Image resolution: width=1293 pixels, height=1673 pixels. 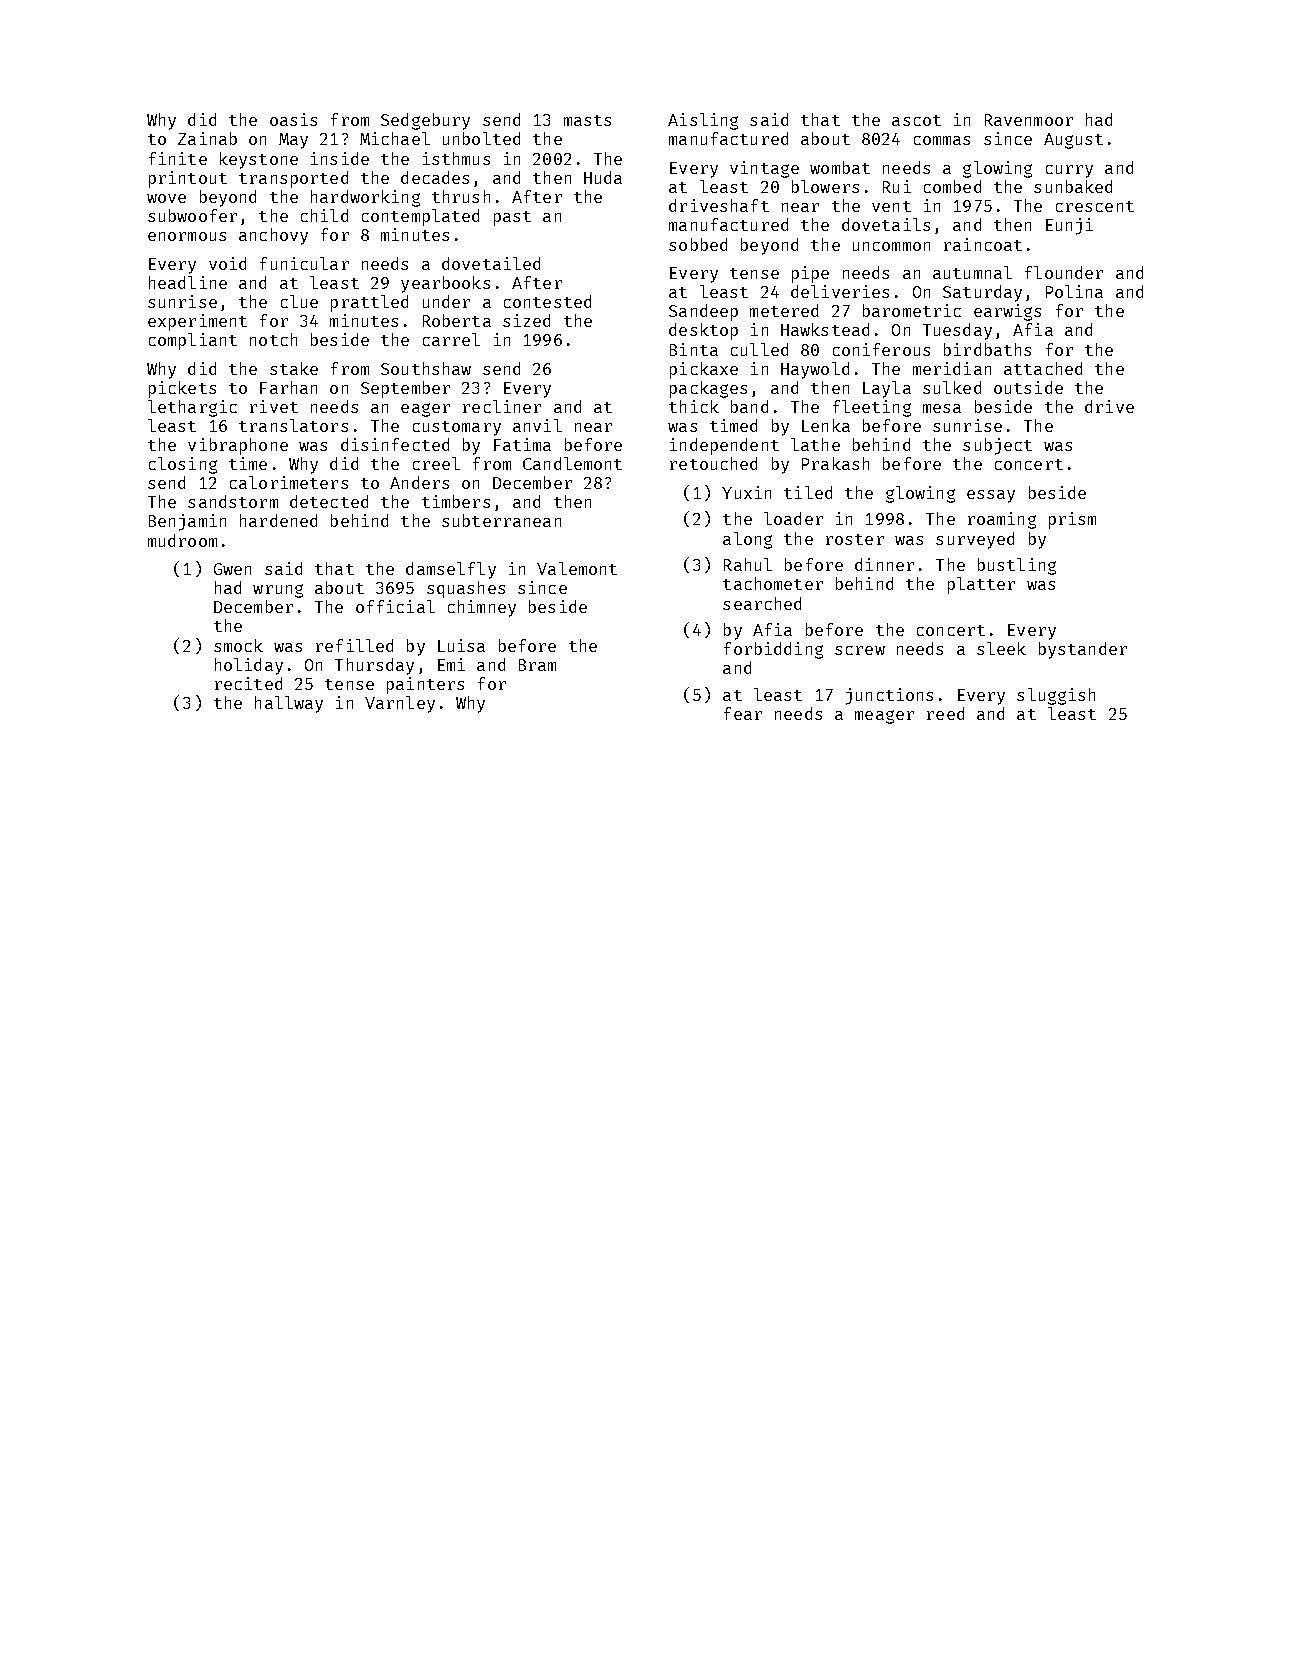 What do you see at coordinates (808, 492) in the image?
I see `tiled` at bounding box center [808, 492].
